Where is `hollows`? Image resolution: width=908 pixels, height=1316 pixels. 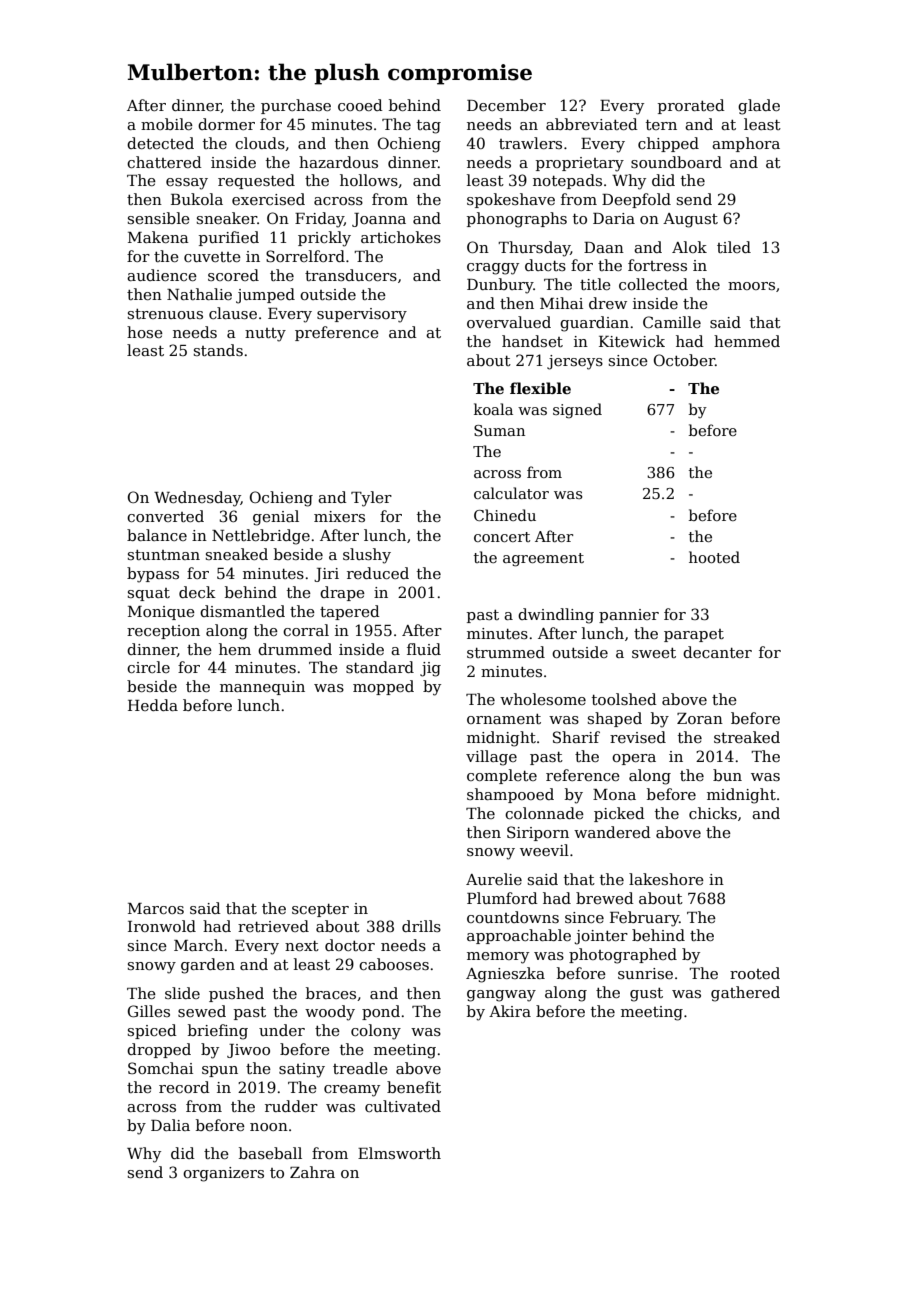
hollows is located at coordinates (369, 180).
